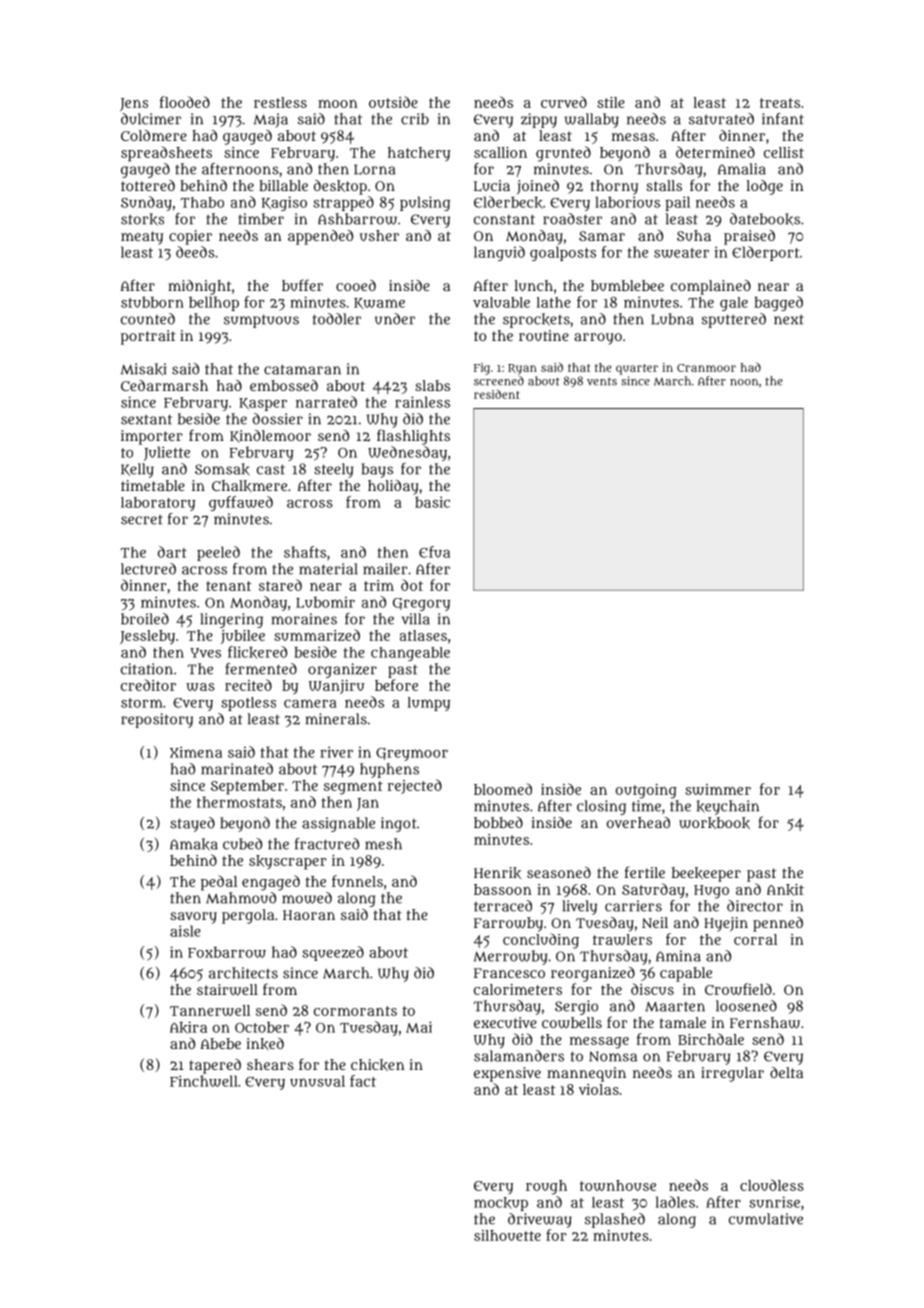  I want to click on treats, so click(780, 103).
